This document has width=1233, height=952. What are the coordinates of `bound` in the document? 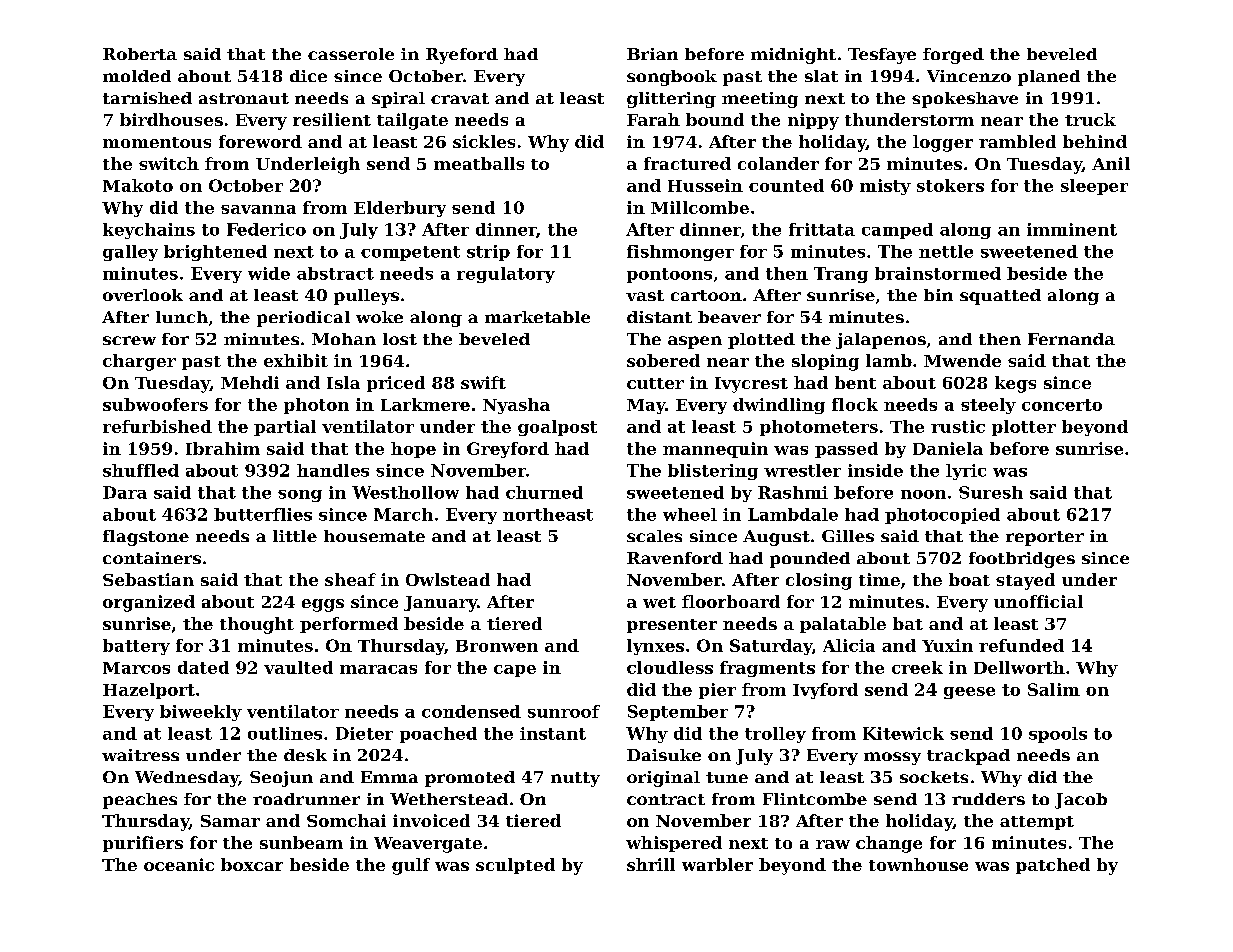 It's located at (715, 119).
